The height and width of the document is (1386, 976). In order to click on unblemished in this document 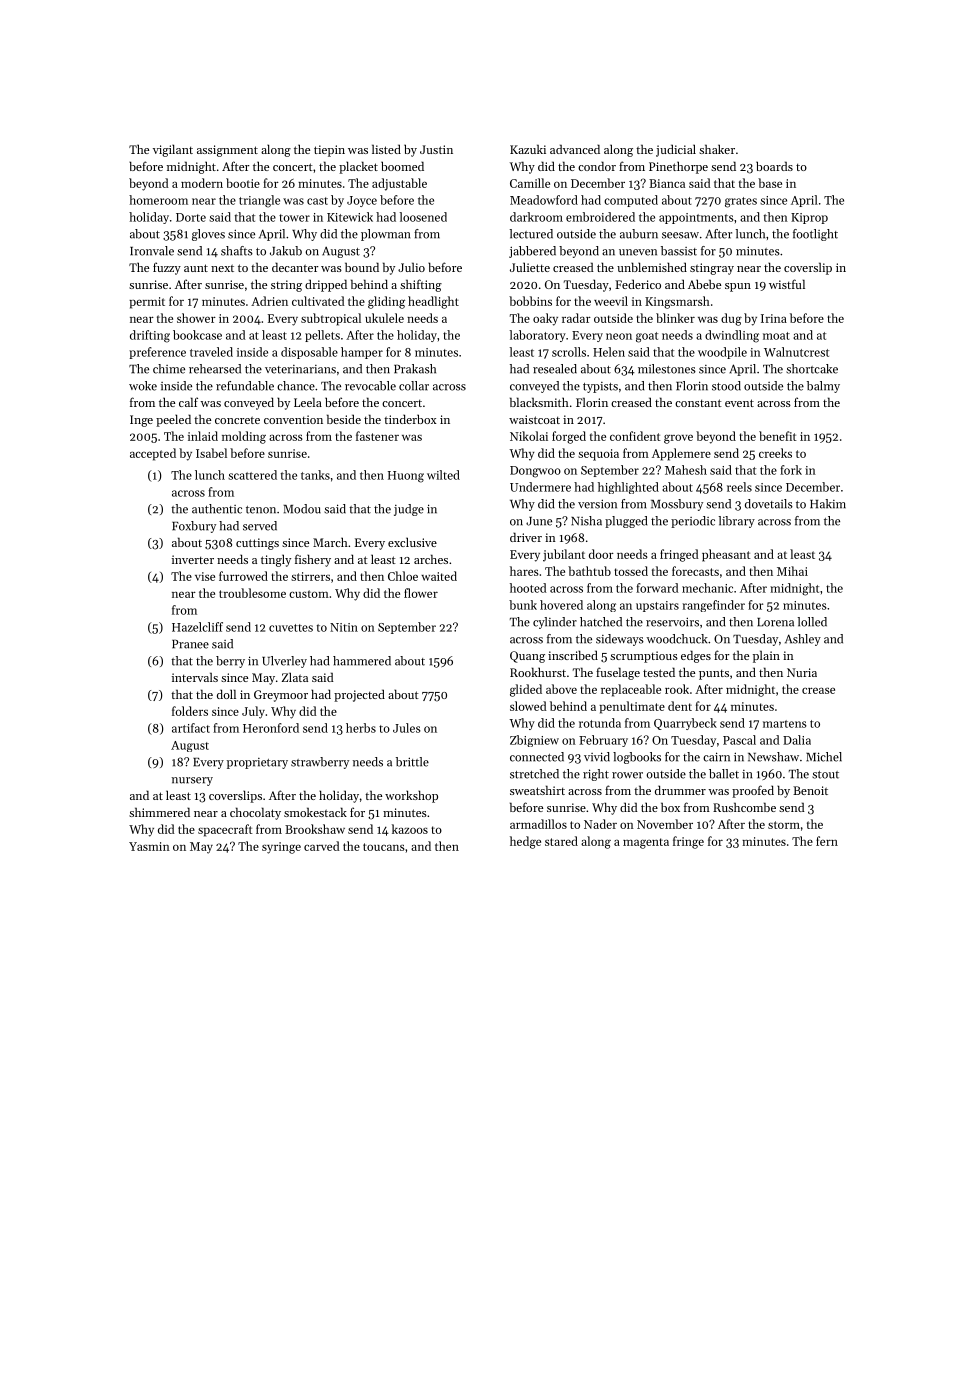, I will do `click(652, 267)`.
